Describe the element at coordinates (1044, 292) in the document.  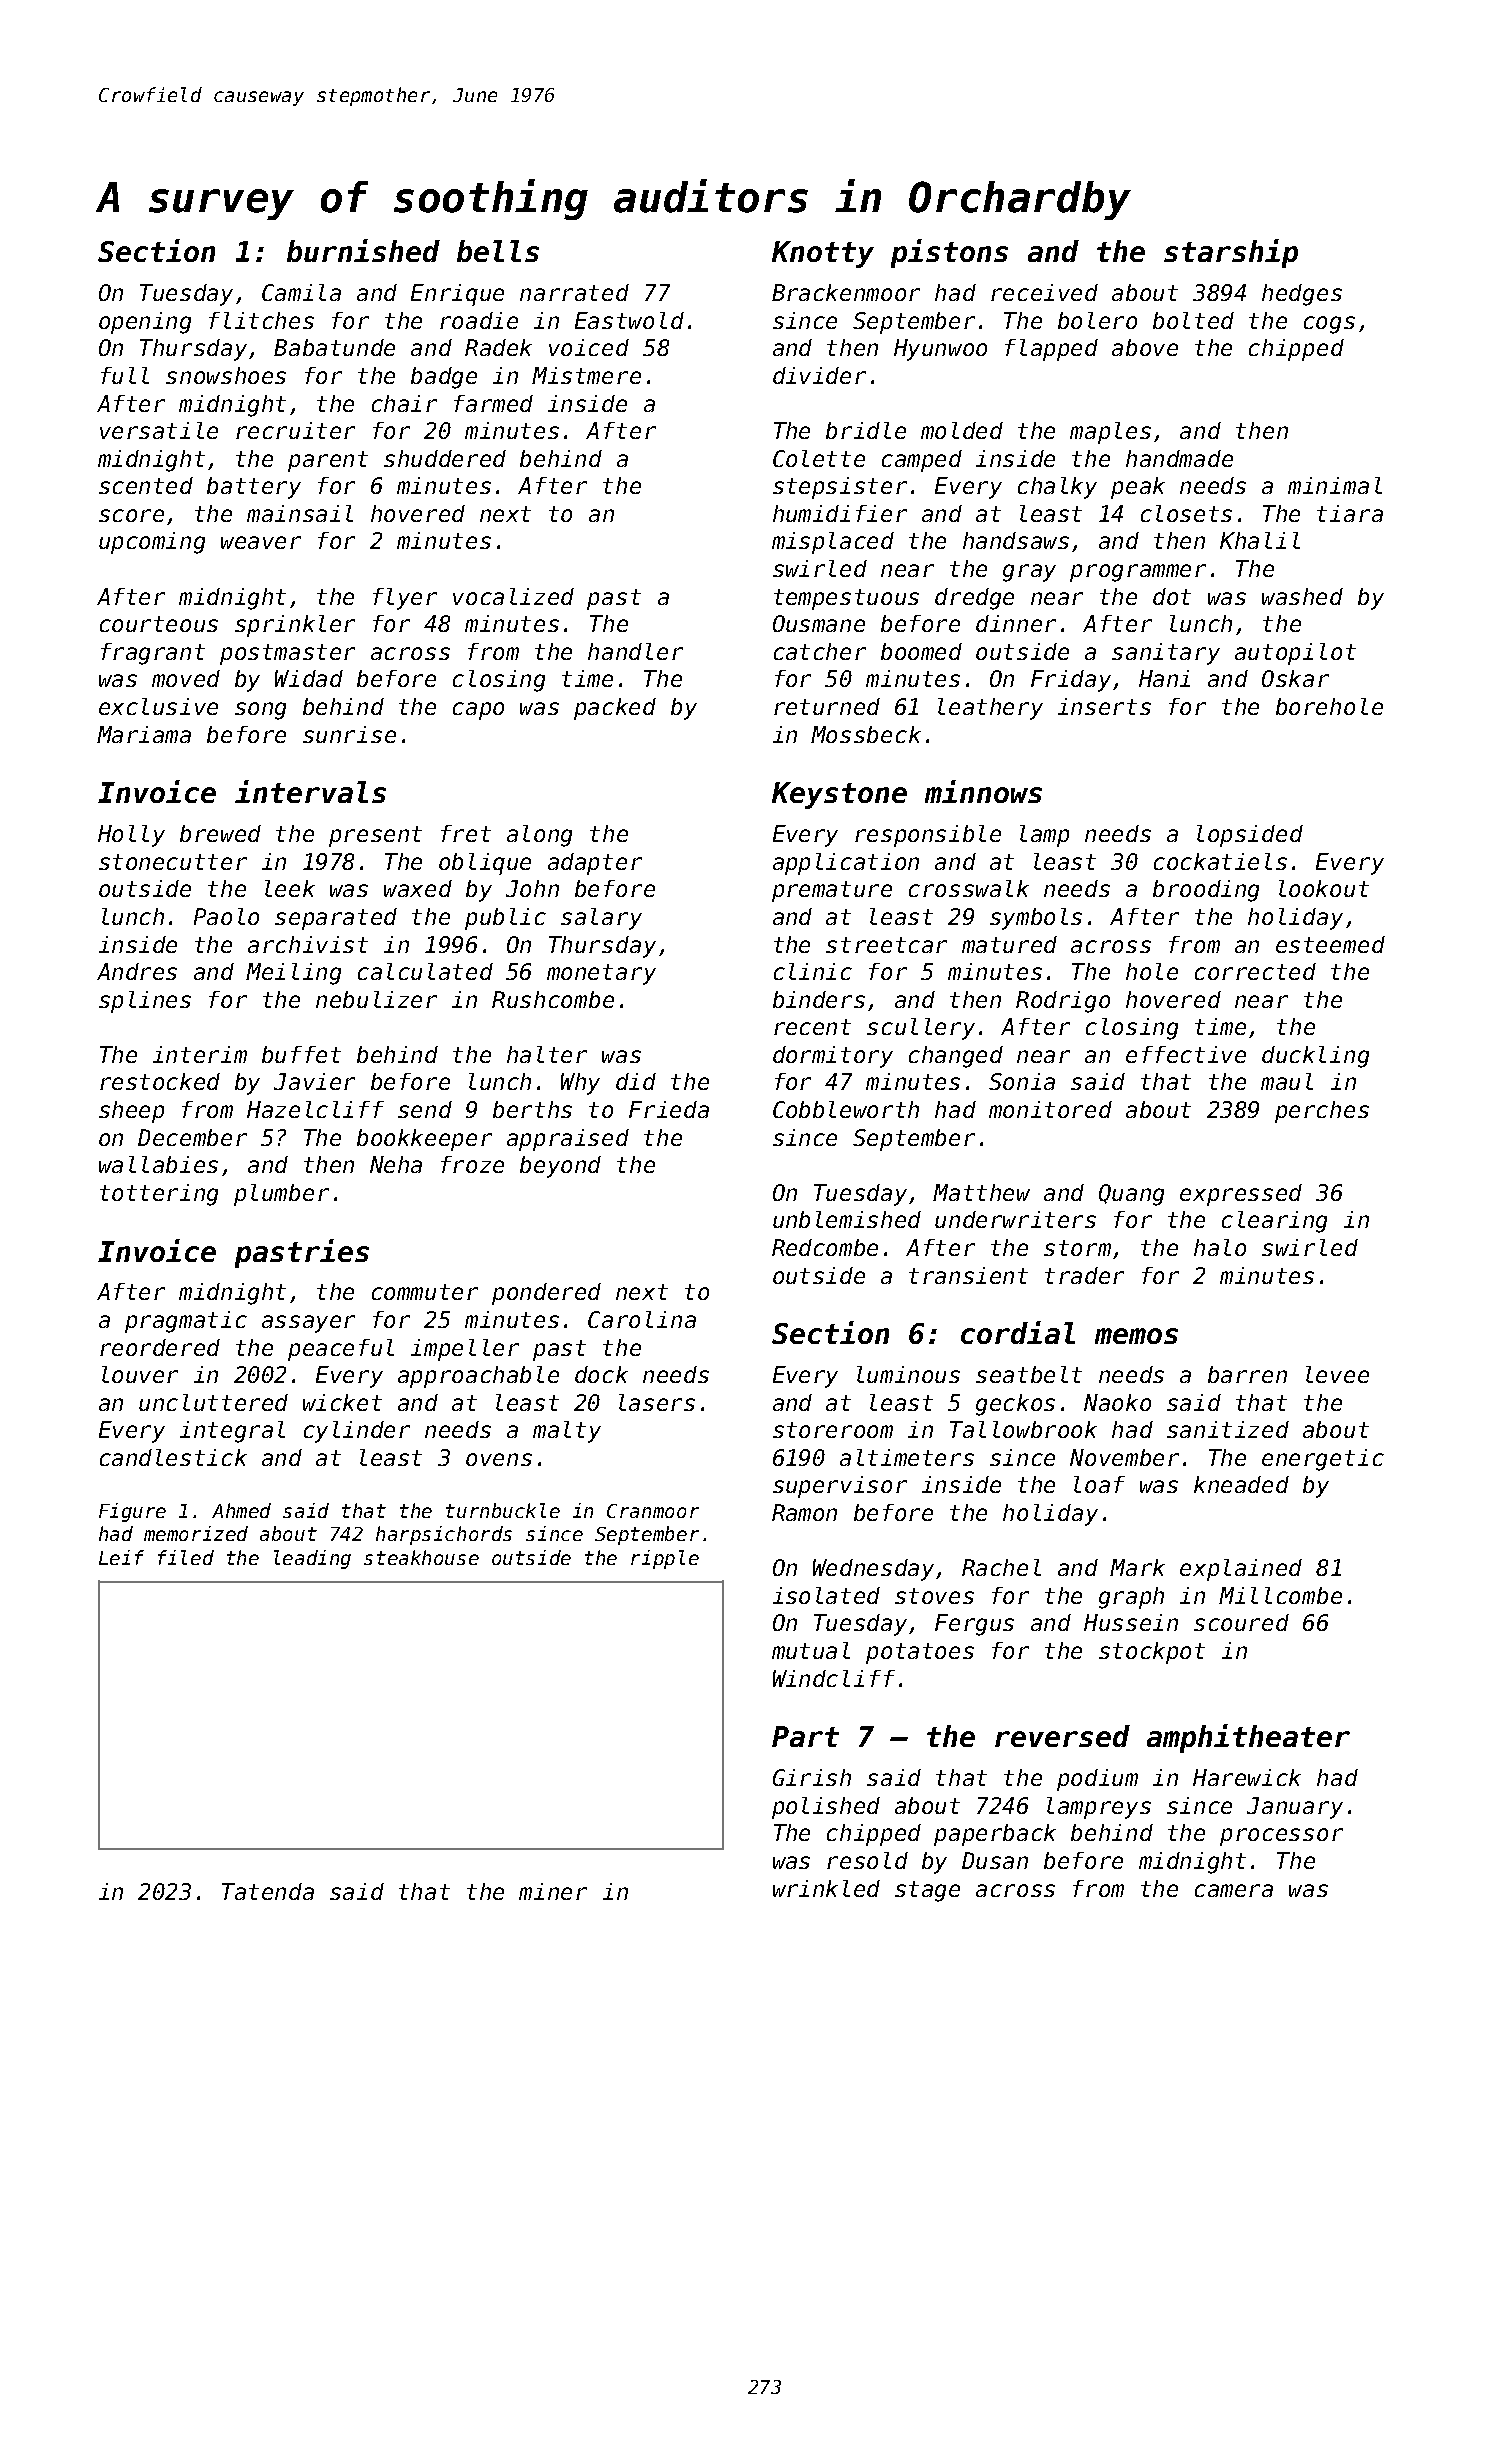
I see `received` at that location.
